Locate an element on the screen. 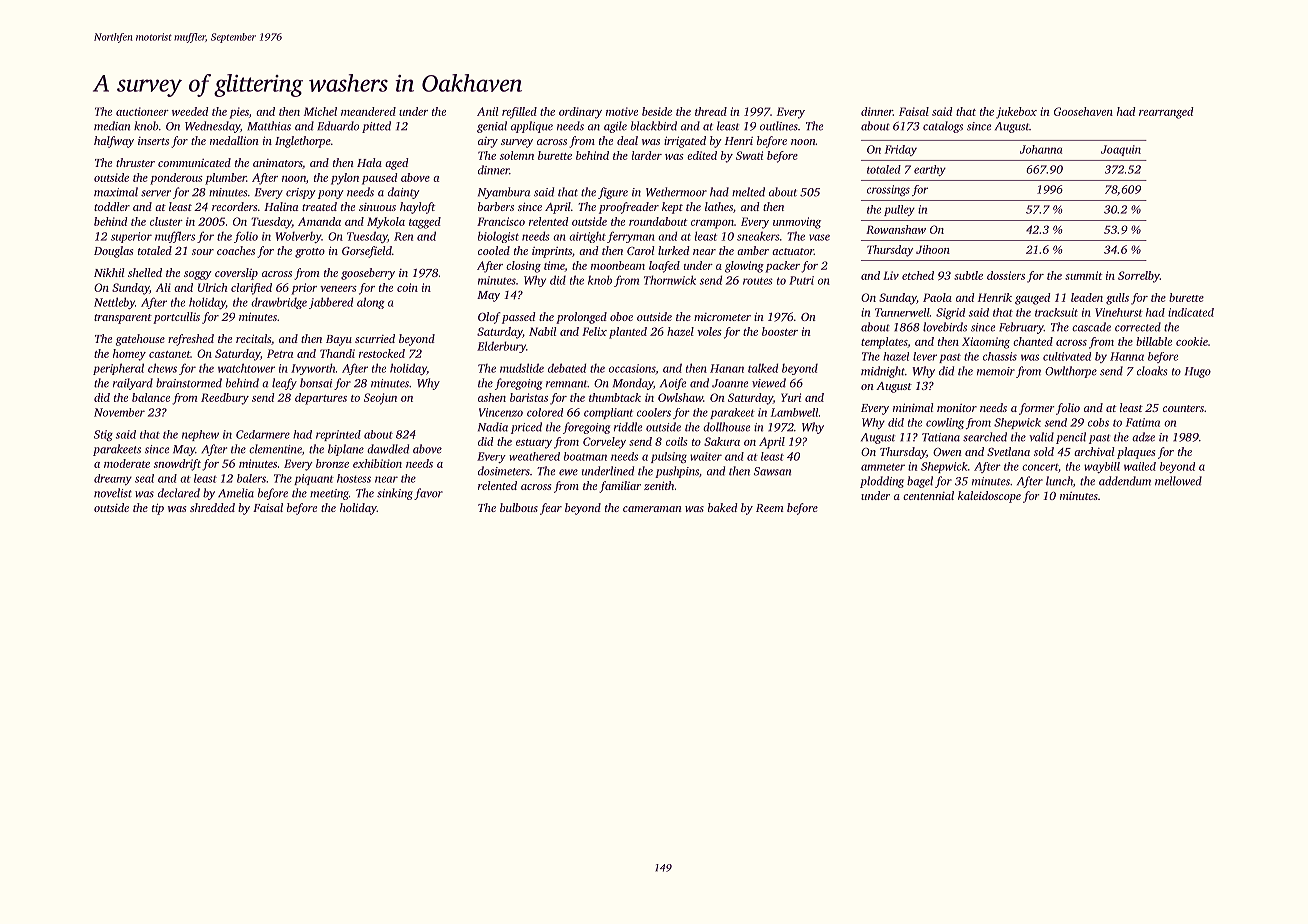 The image size is (1308, 924). gooseberry is located at coordinates (368, 274).
